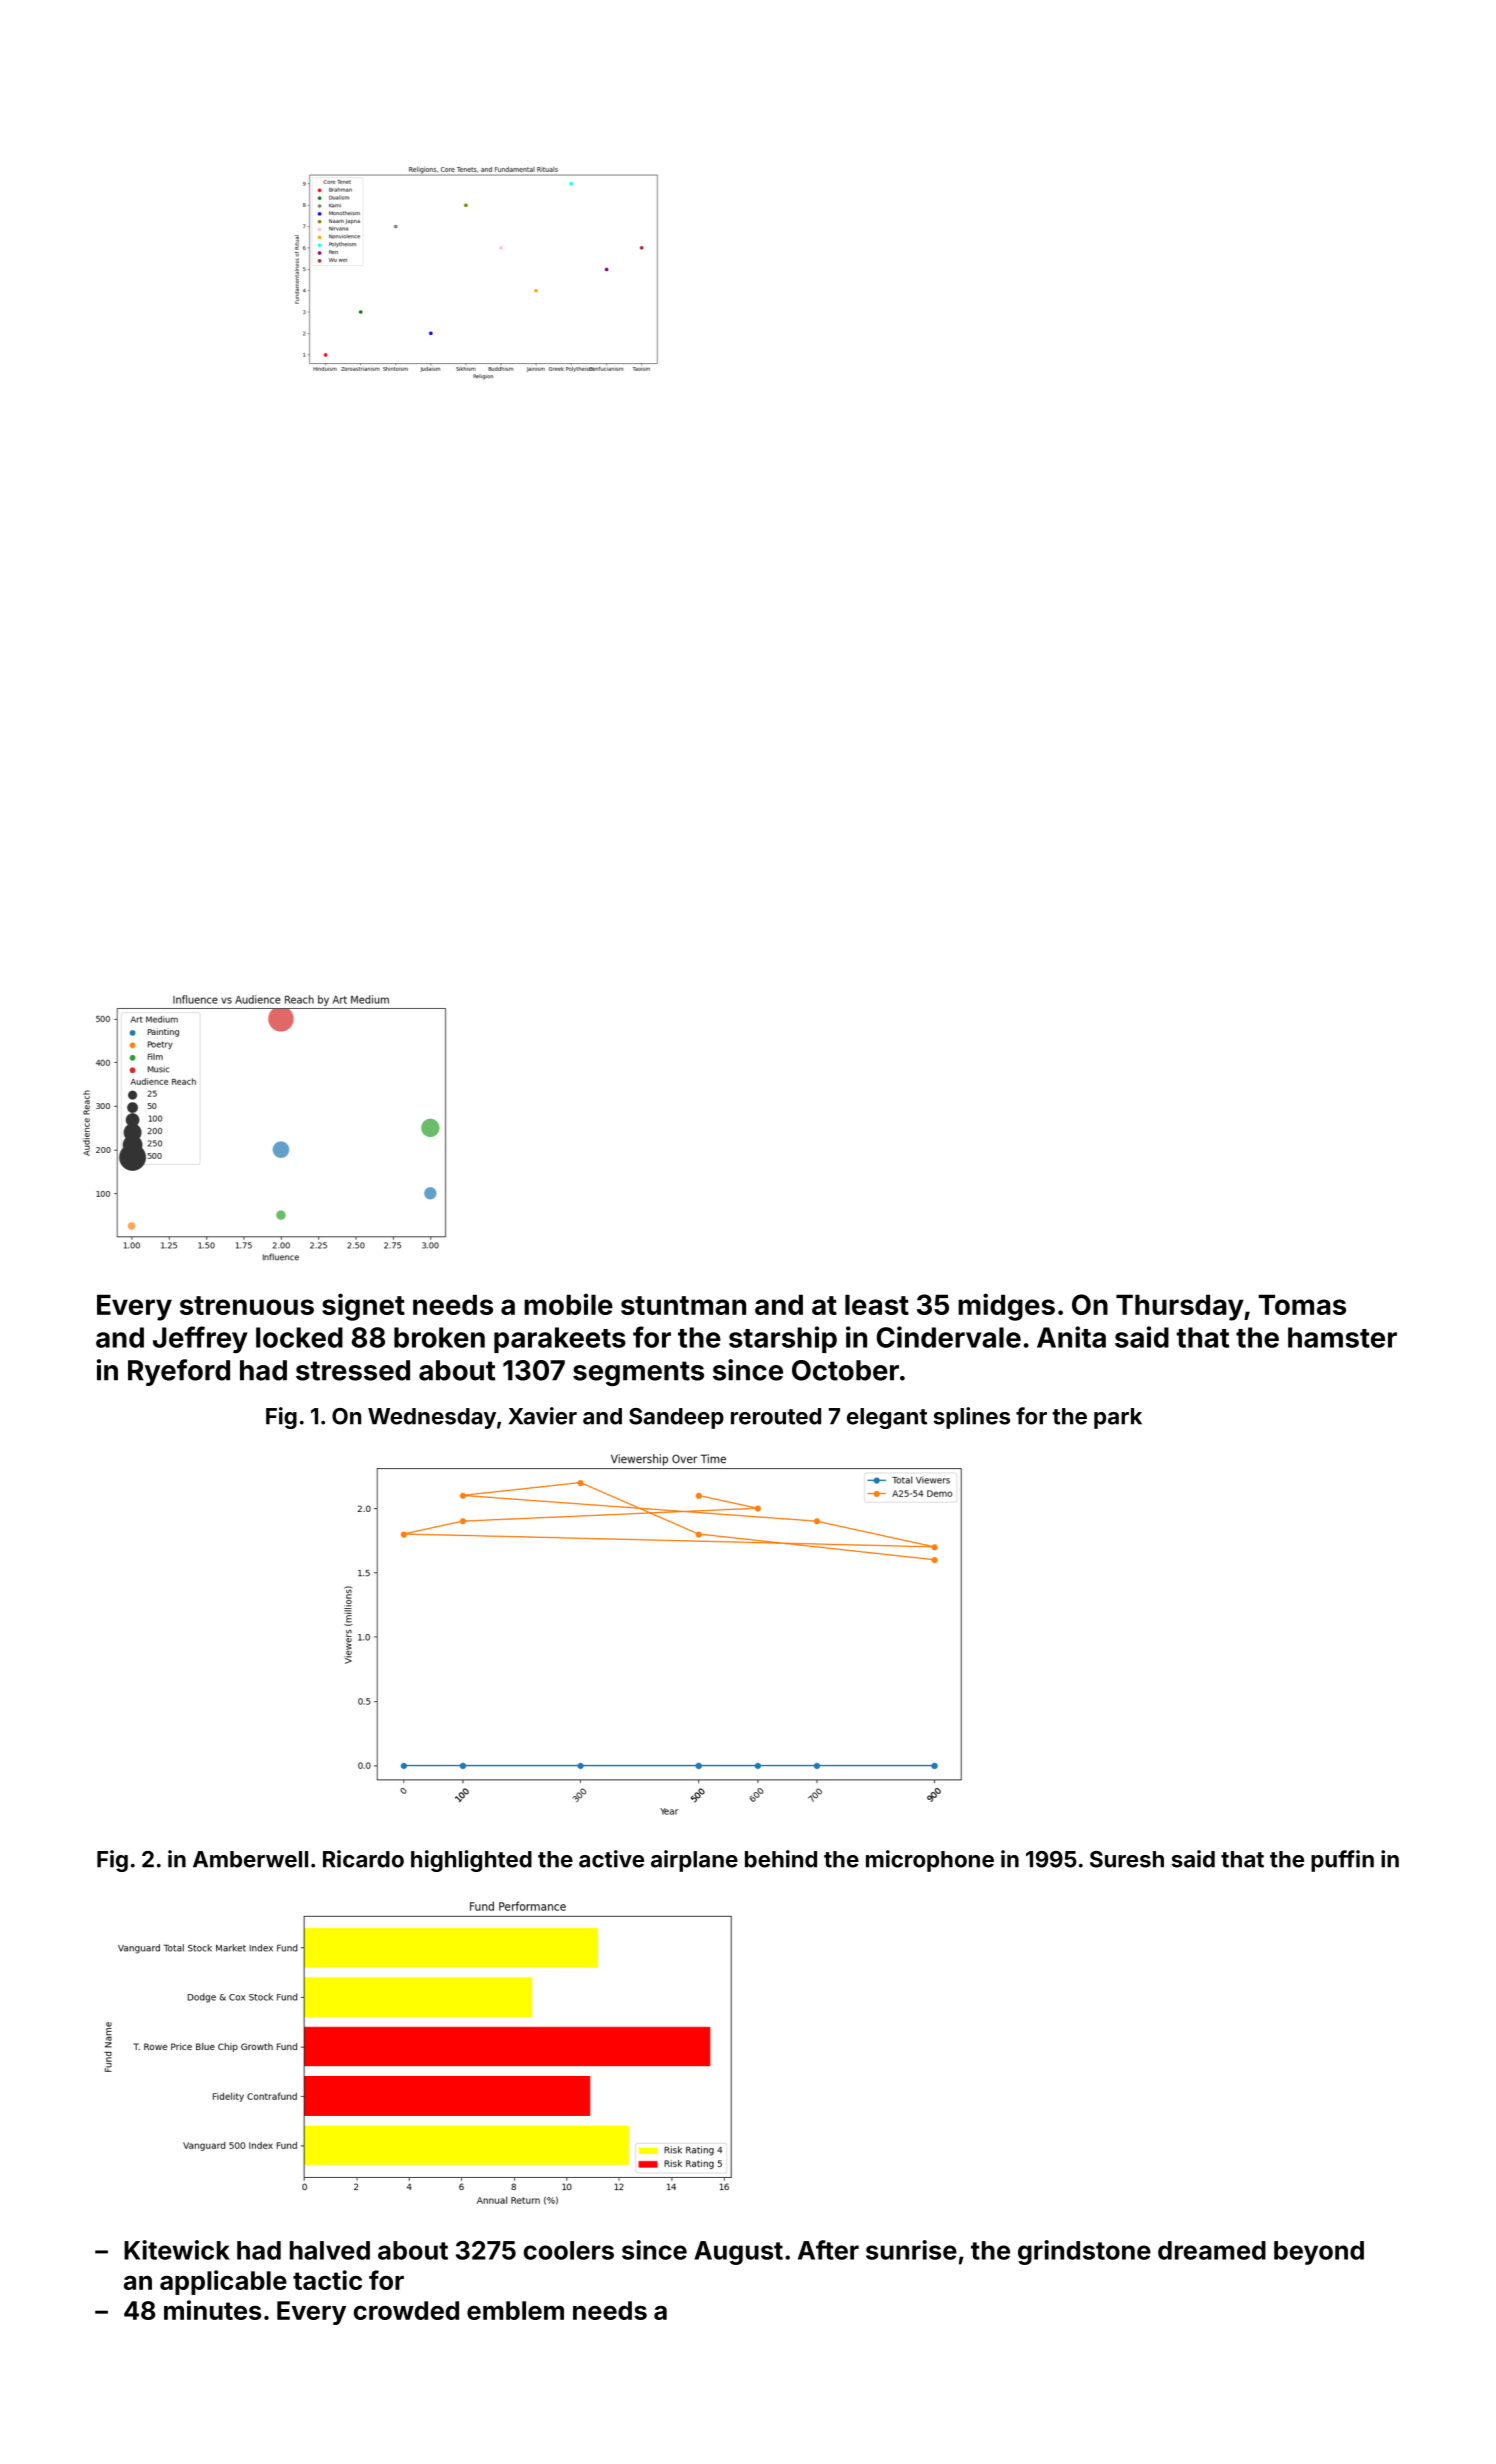  What do you see at coordinates (212, 2310) in the page?
I see `minutes` at bounding box center [212, 2310].
